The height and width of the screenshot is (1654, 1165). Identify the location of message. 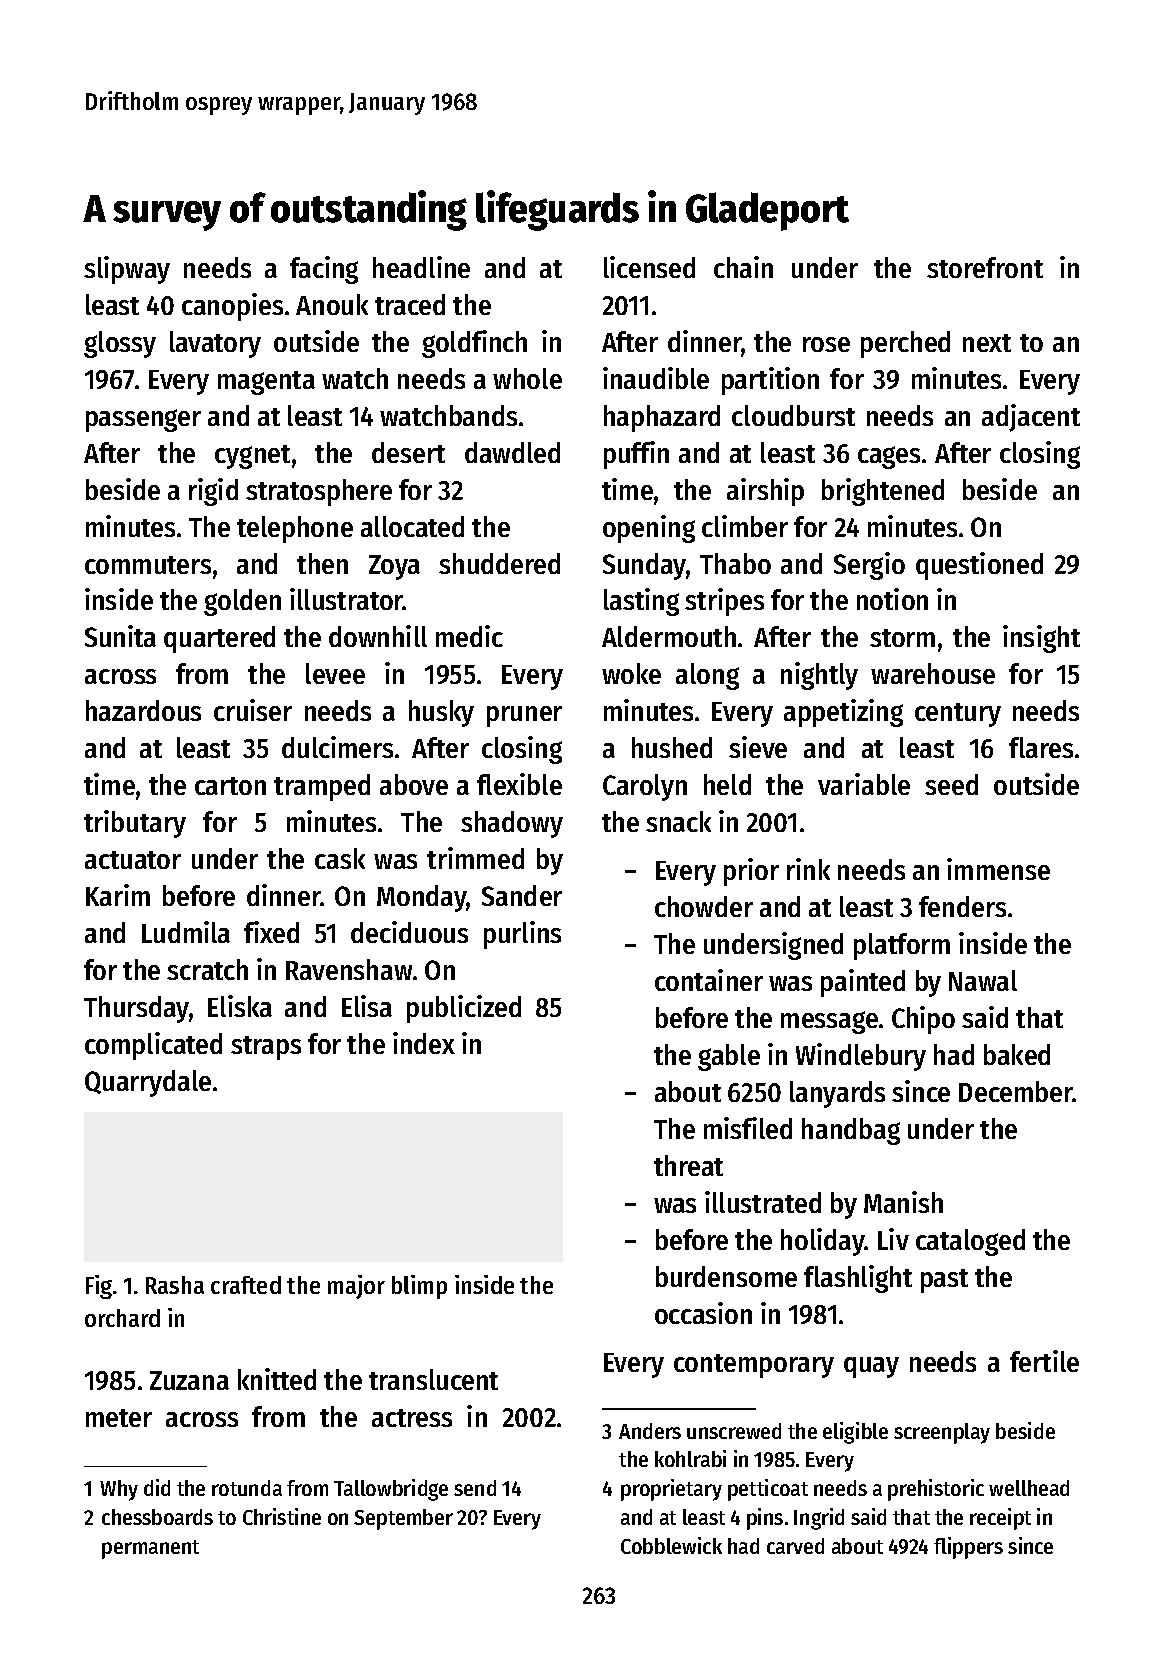
(829, 1022).
